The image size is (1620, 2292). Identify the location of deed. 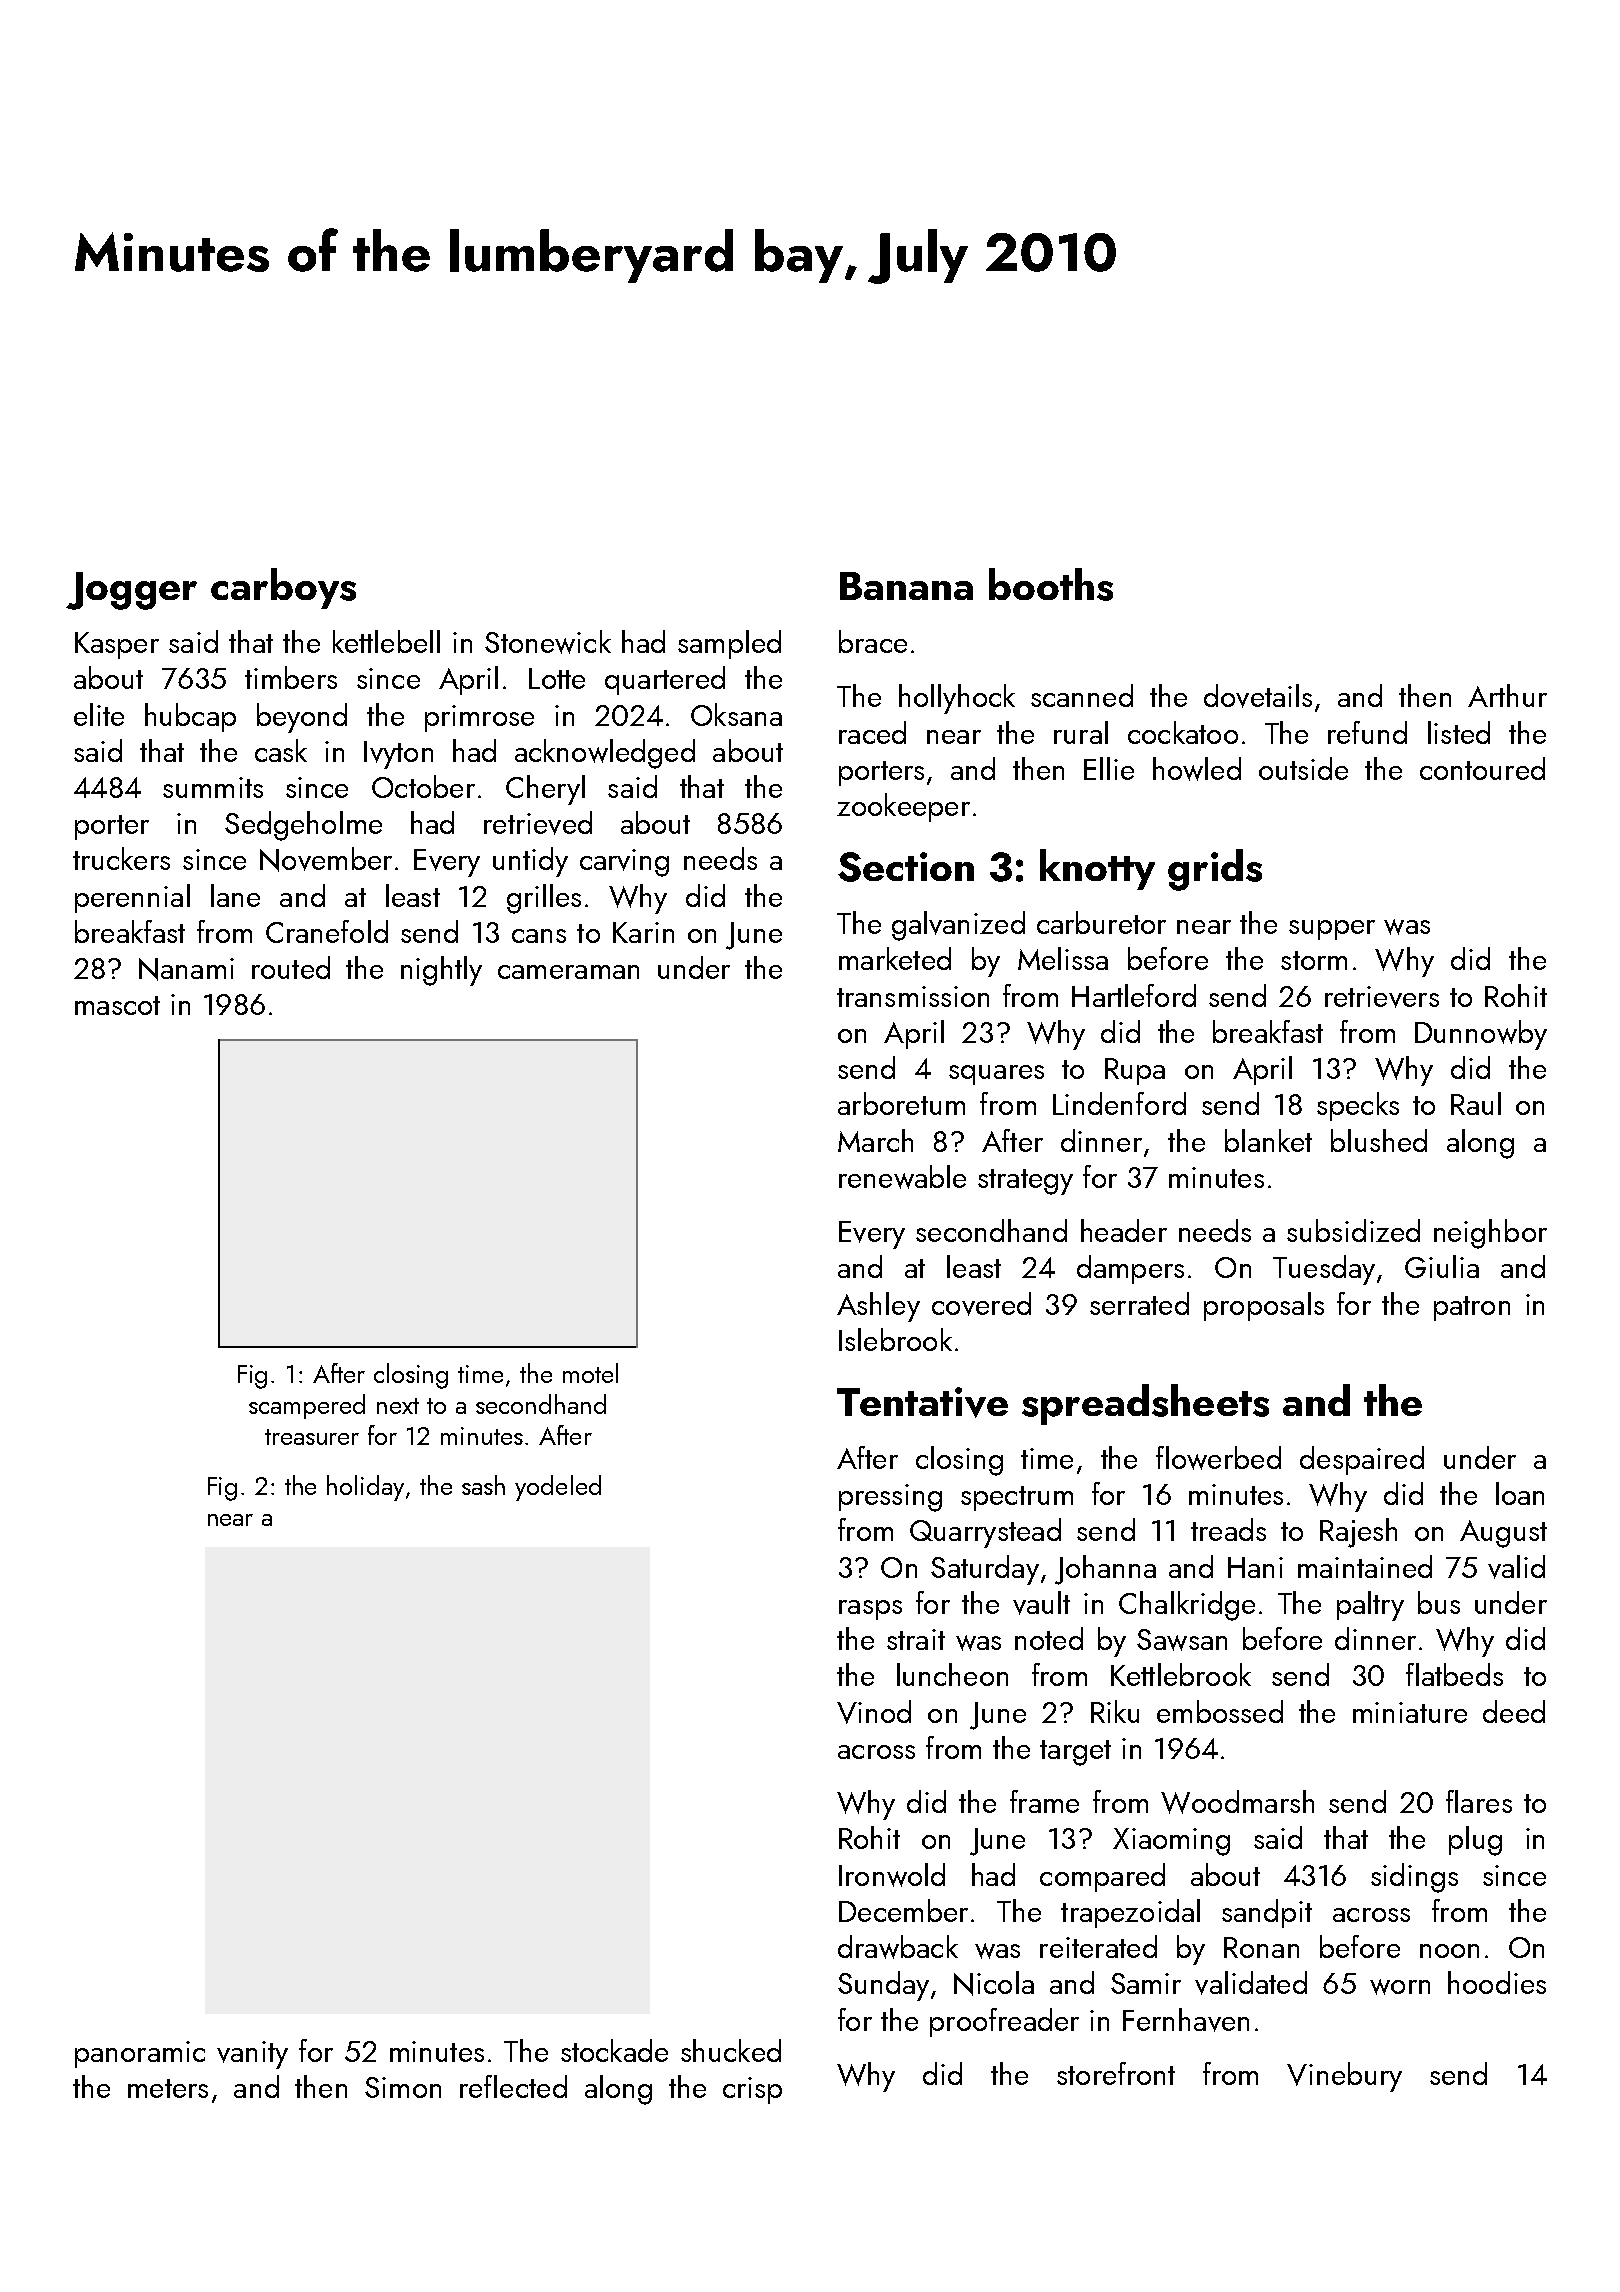
(1514, 1711).
